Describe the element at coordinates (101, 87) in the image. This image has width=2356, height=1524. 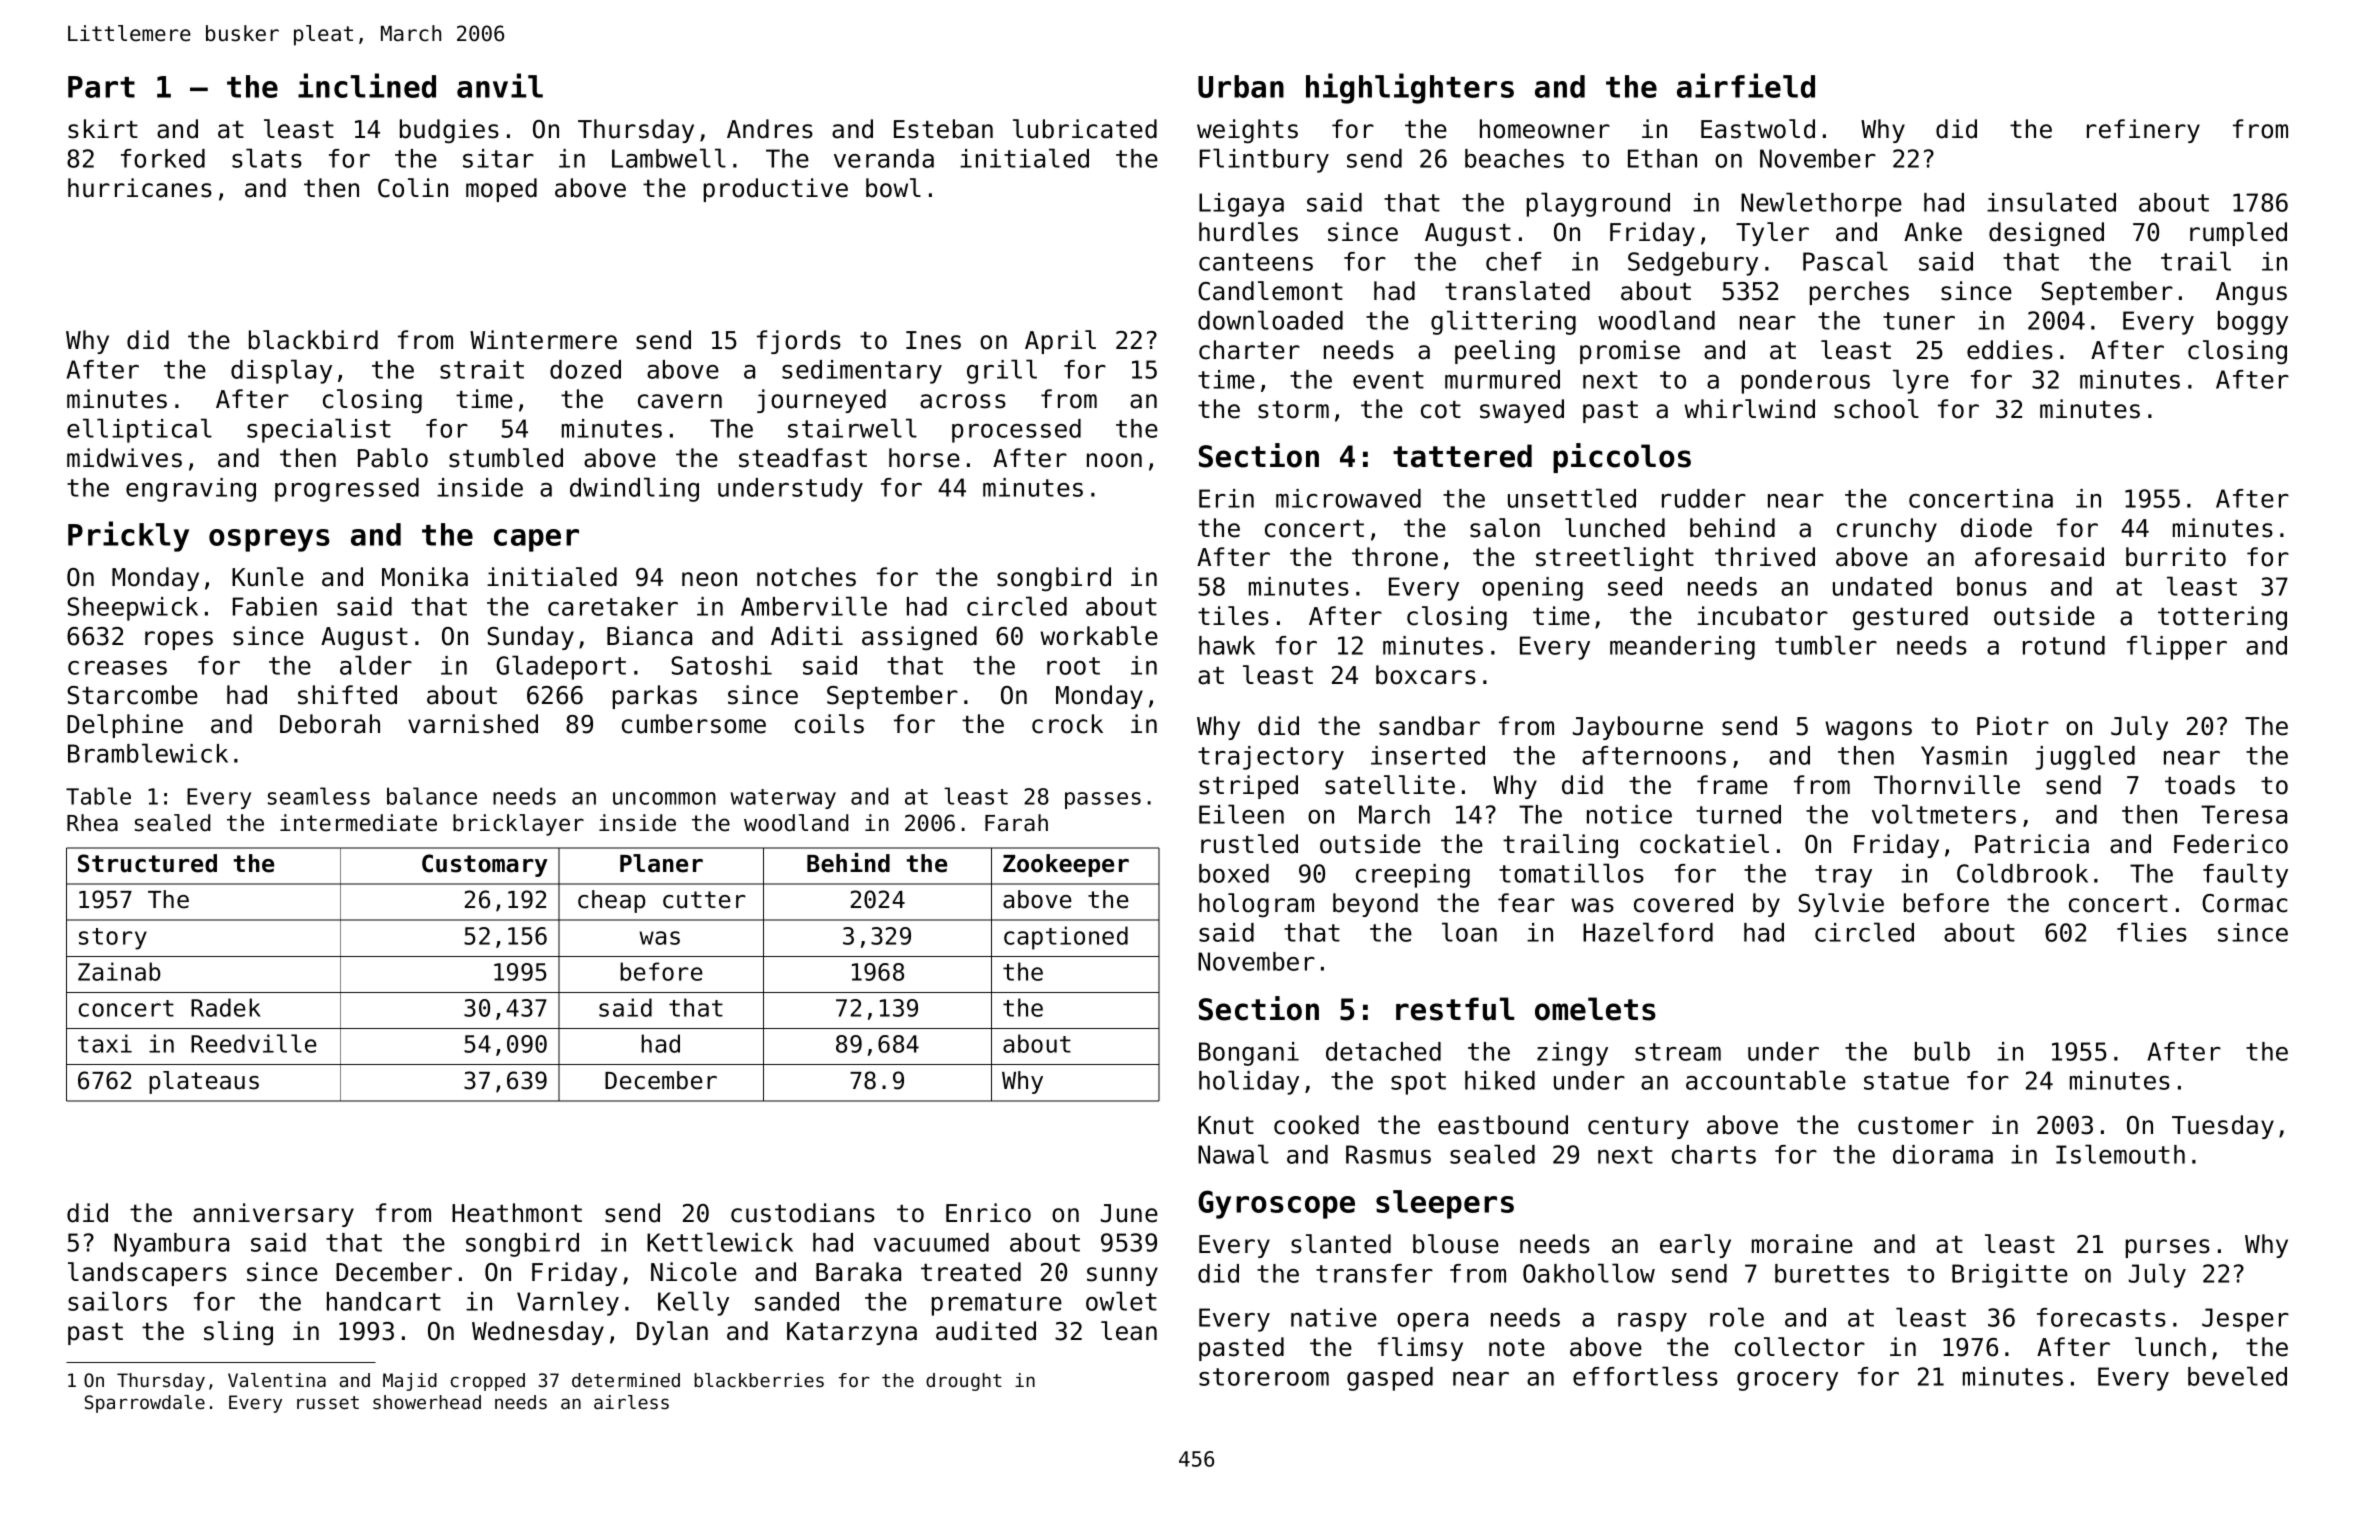
I see `Part` at that location.
